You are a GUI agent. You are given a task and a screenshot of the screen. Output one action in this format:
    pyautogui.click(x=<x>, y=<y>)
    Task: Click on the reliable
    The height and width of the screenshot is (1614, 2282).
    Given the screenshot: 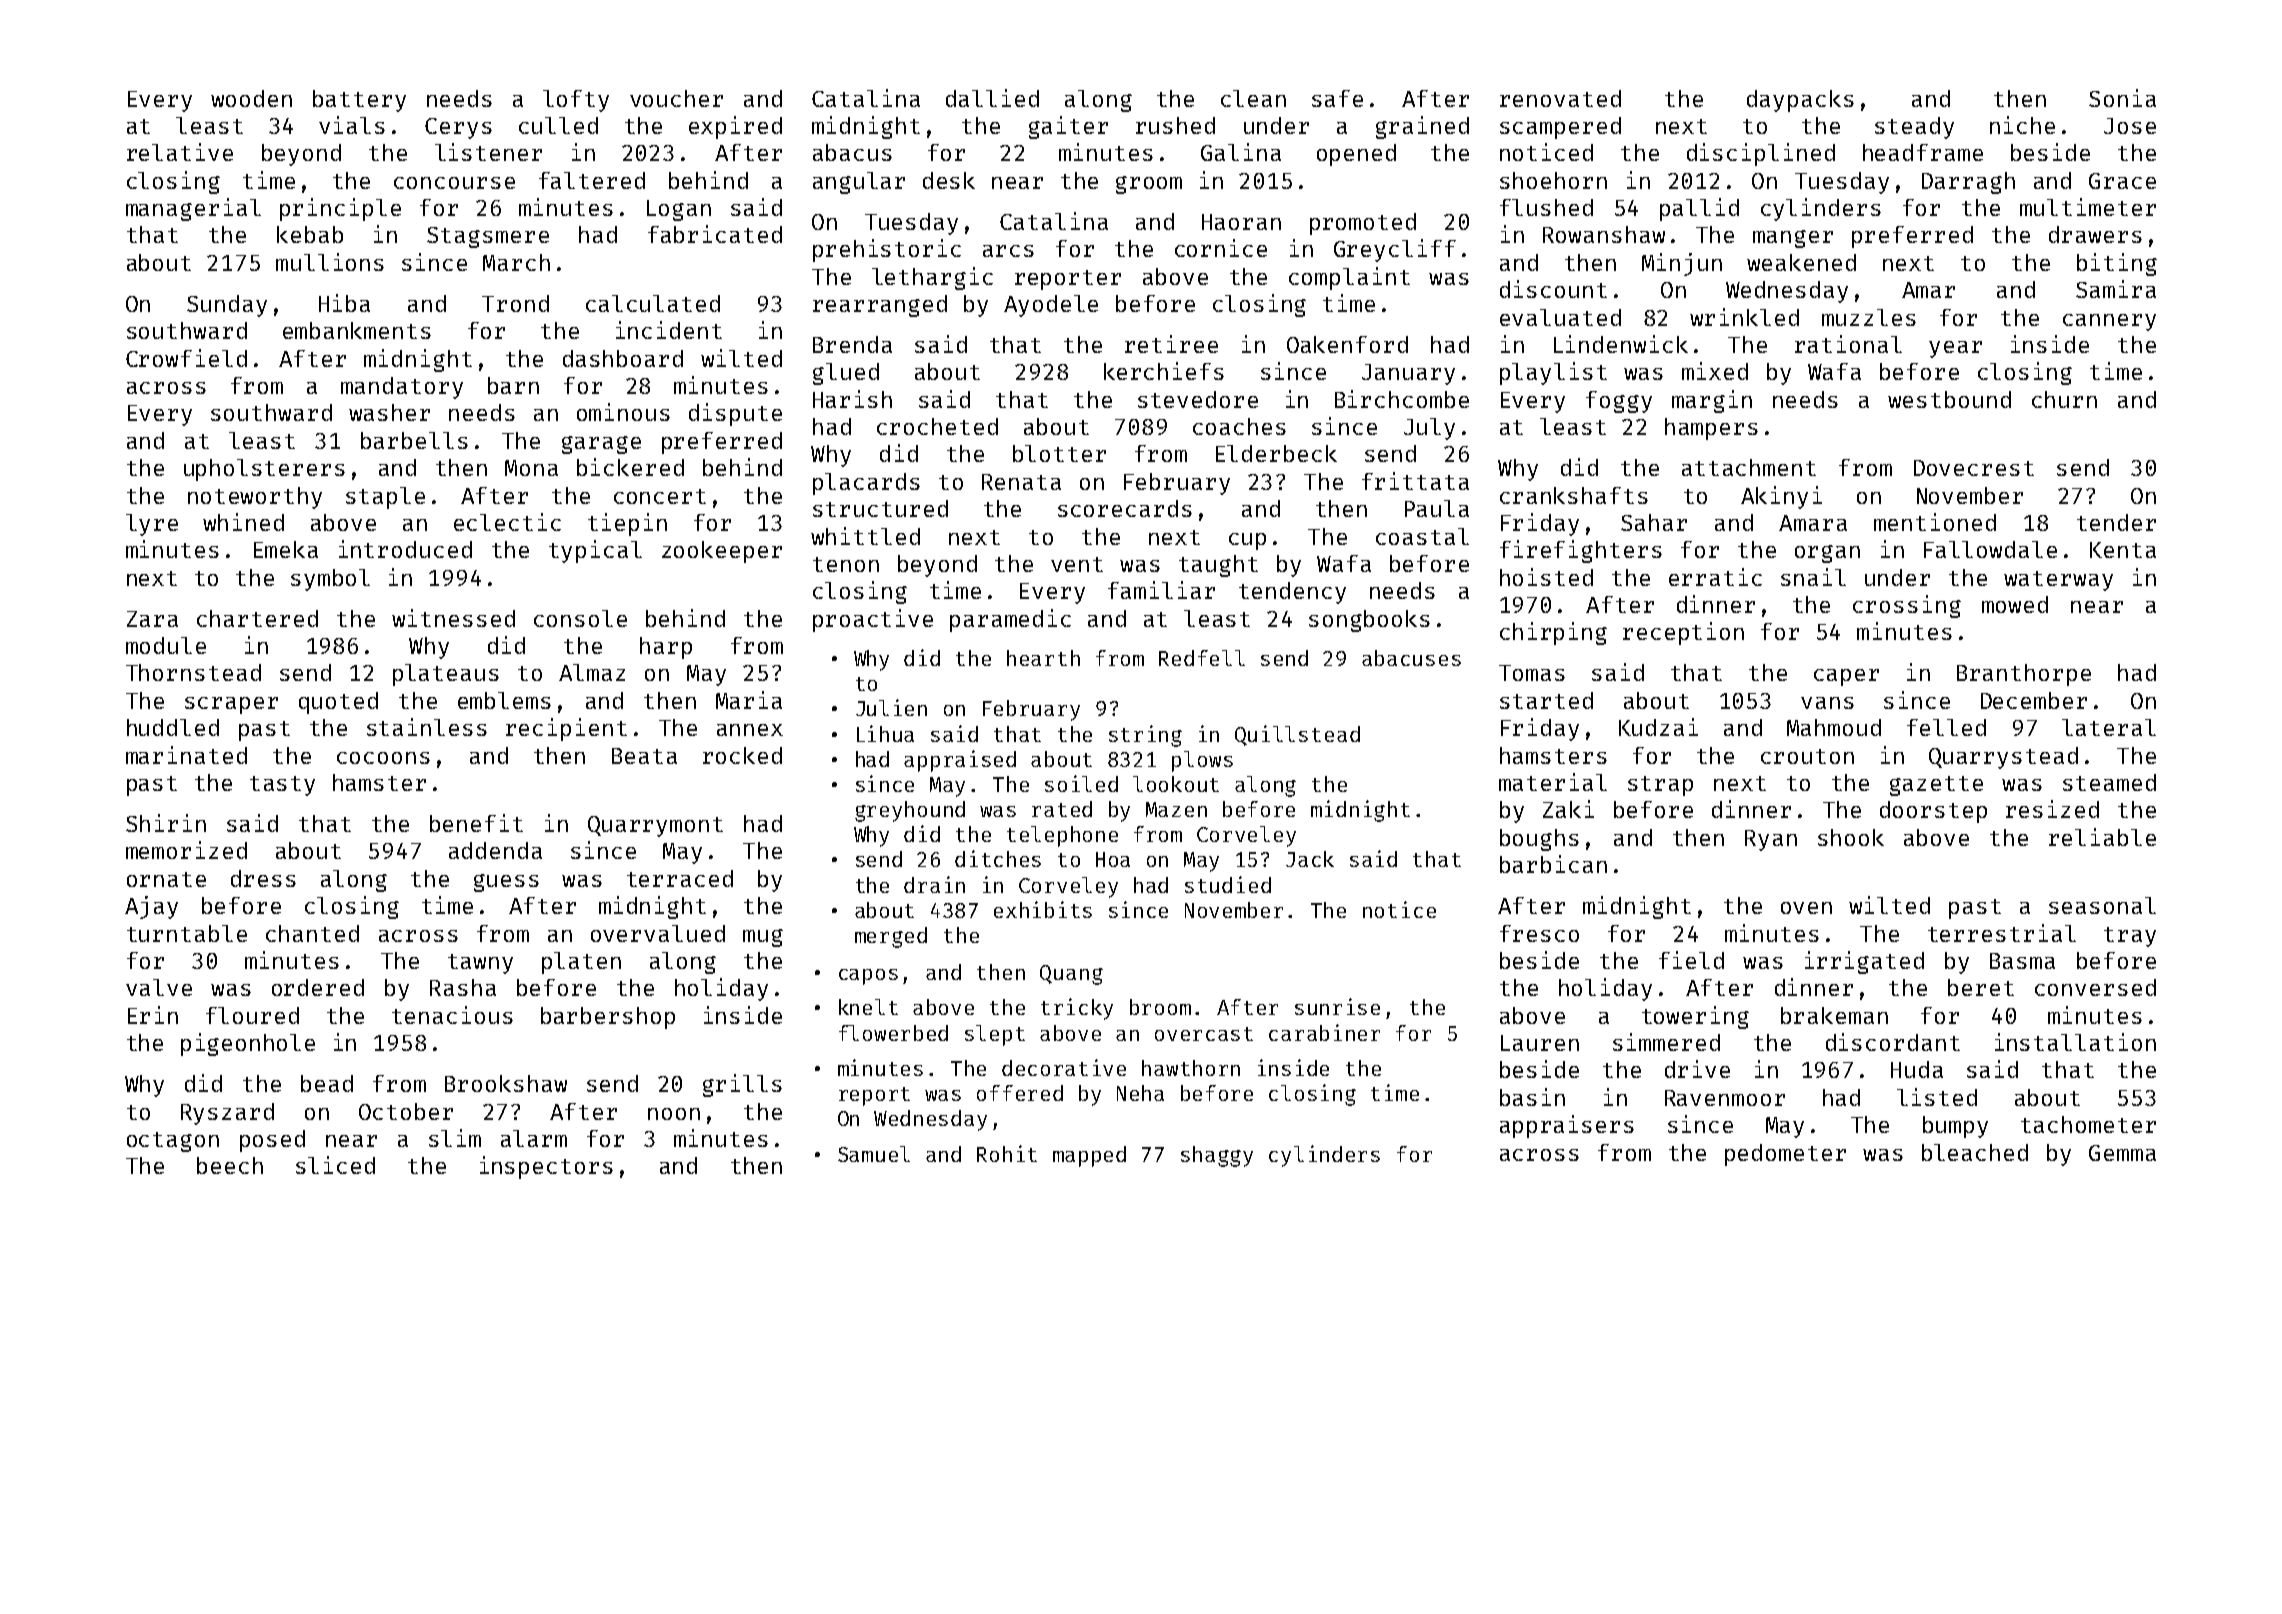 What is the action you would take?
    pyautogui.click(x=2102, y=837)
